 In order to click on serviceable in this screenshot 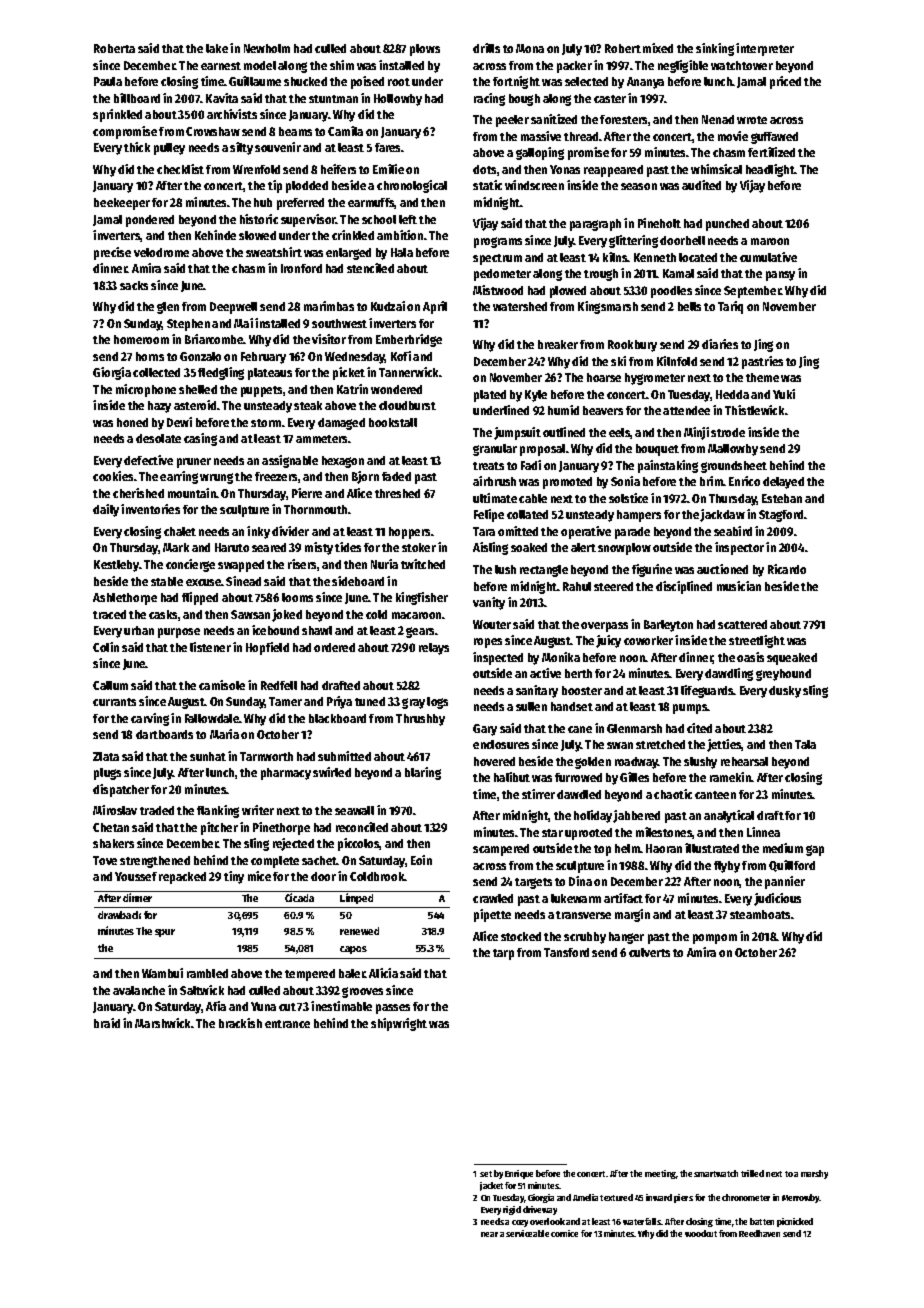, I will do `click(527, 1233)`.
